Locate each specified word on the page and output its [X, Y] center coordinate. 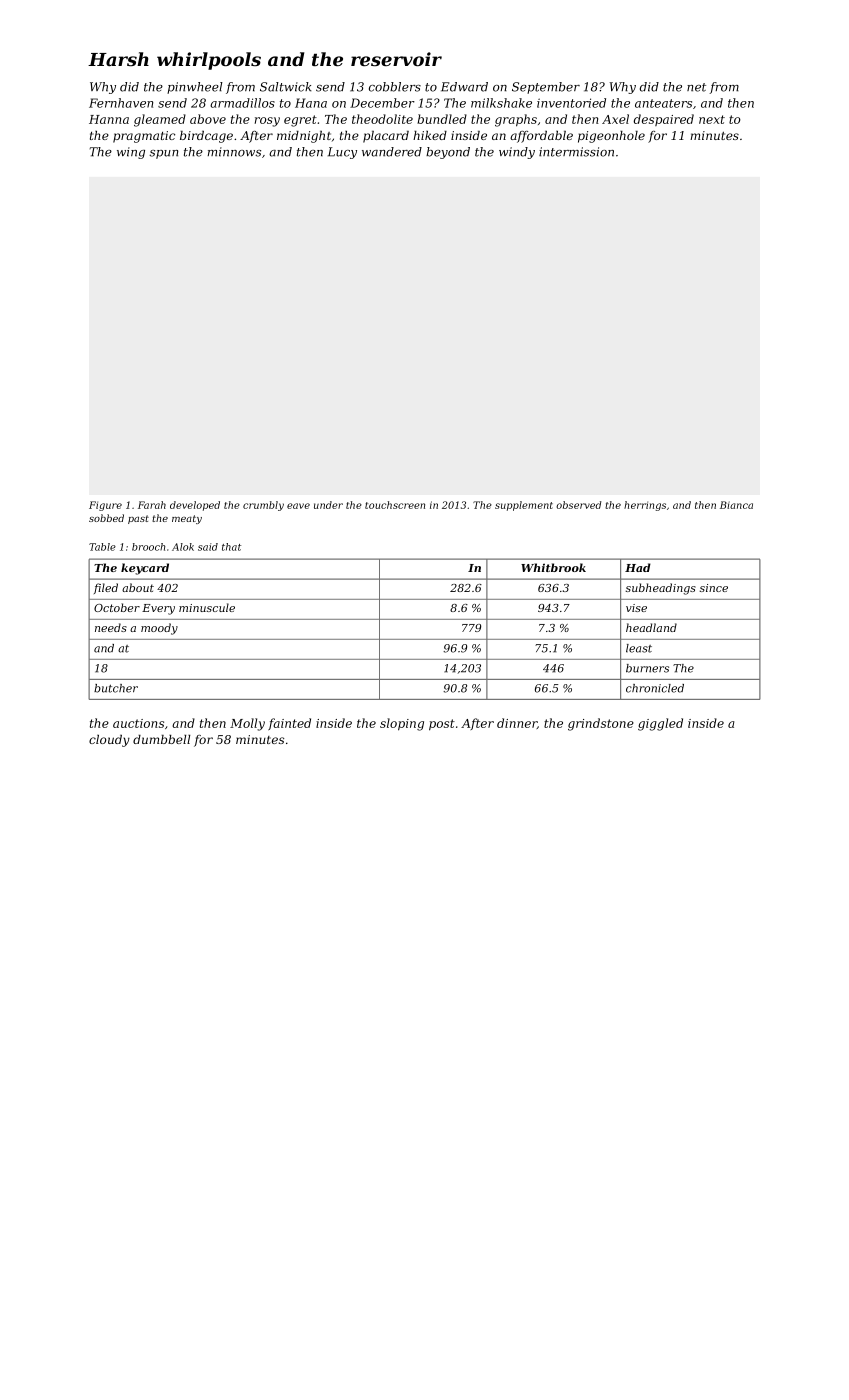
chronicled [655, 688]
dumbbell [161, 739]
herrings [645, 506]
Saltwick [285, 87]
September [546, 88]
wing [131, 153]
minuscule [207, 607]
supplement [524, 506]
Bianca [736, 505]
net [696, 87]
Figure [105, 506]
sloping [402, 724]
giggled [660, 724]
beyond [448, 153]
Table [102, 547]
